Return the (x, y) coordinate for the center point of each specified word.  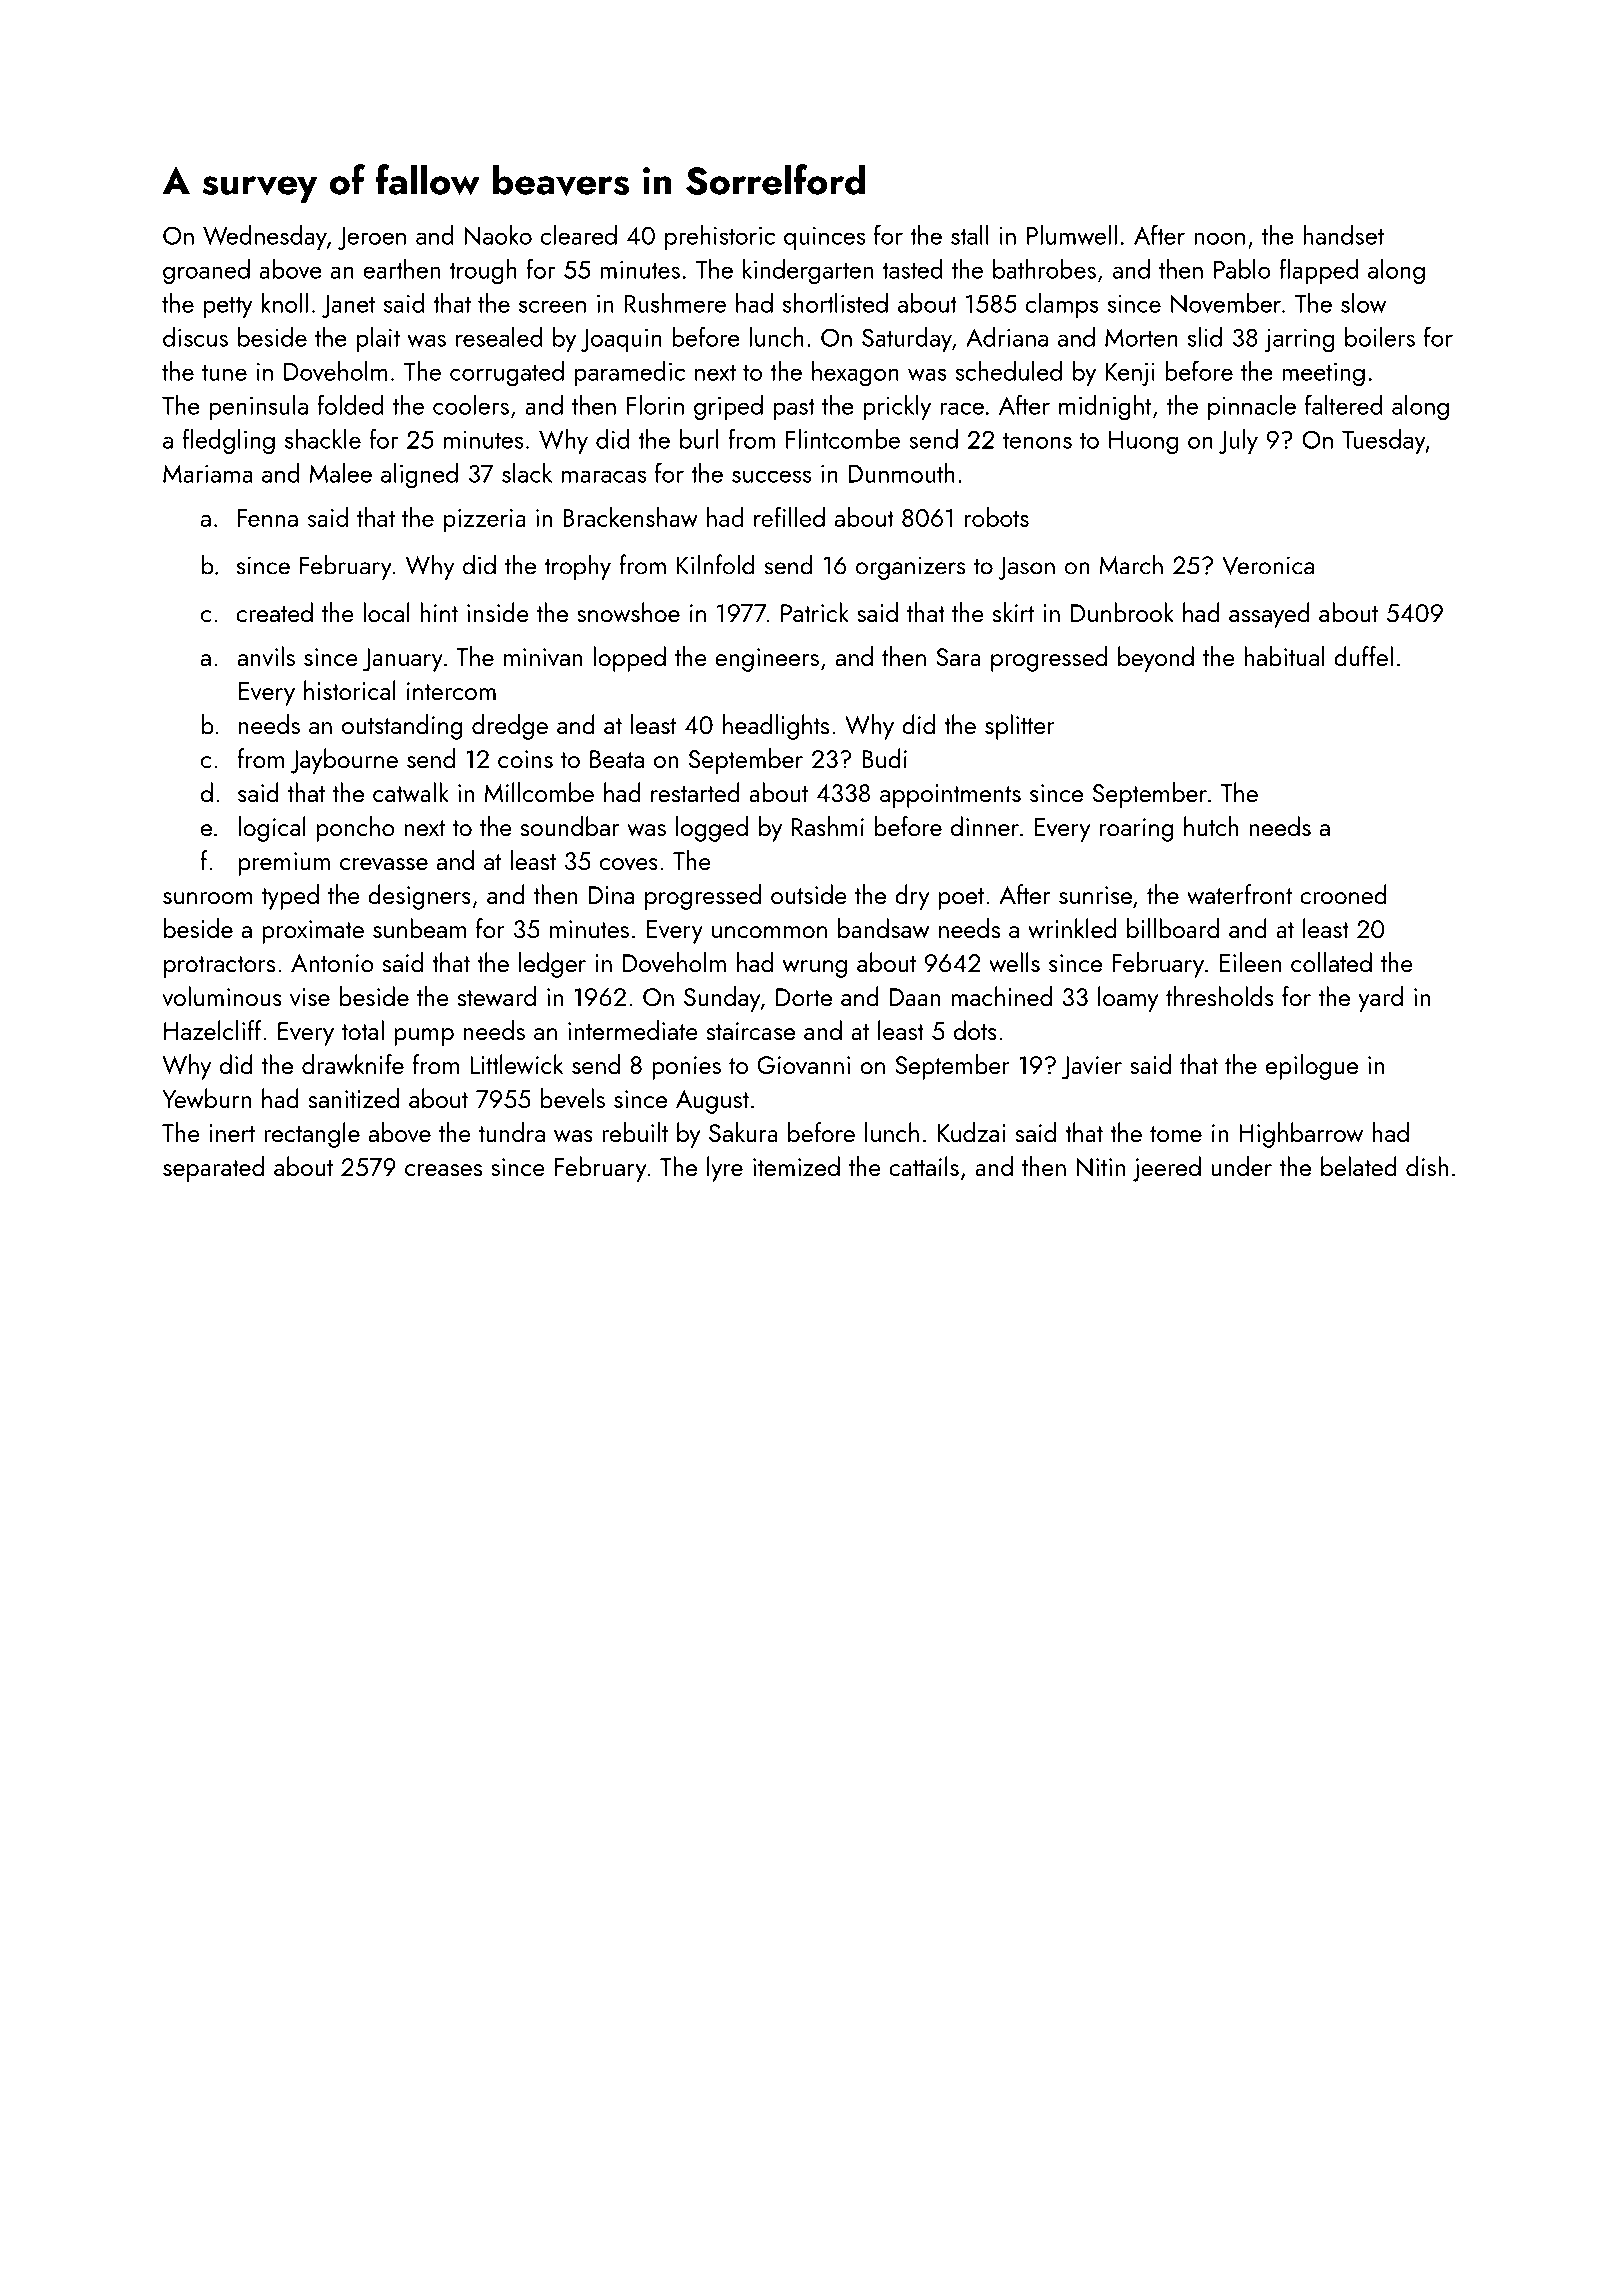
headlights (776, 727)
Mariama (208, 473)
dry (912, 897)
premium (284, 864)
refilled (789, 517)
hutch (1211, 826)
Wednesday (265, 237)
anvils (266, 656)
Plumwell (1072, 235)
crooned (1343, 894)
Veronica (1268, 565)
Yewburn (206, 1098)
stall (969, 235)
